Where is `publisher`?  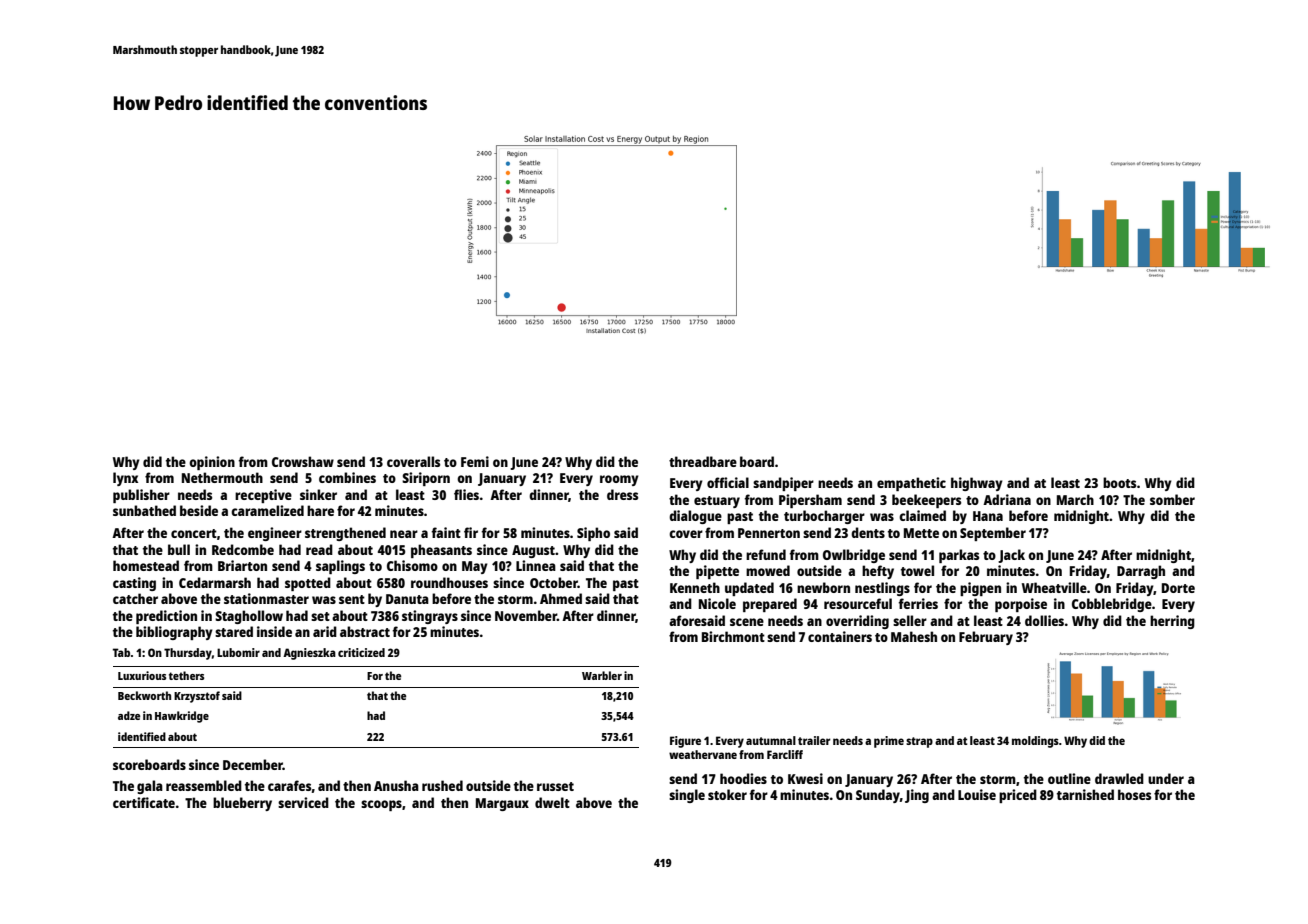
publisher is located at coordinates (141, 496).
